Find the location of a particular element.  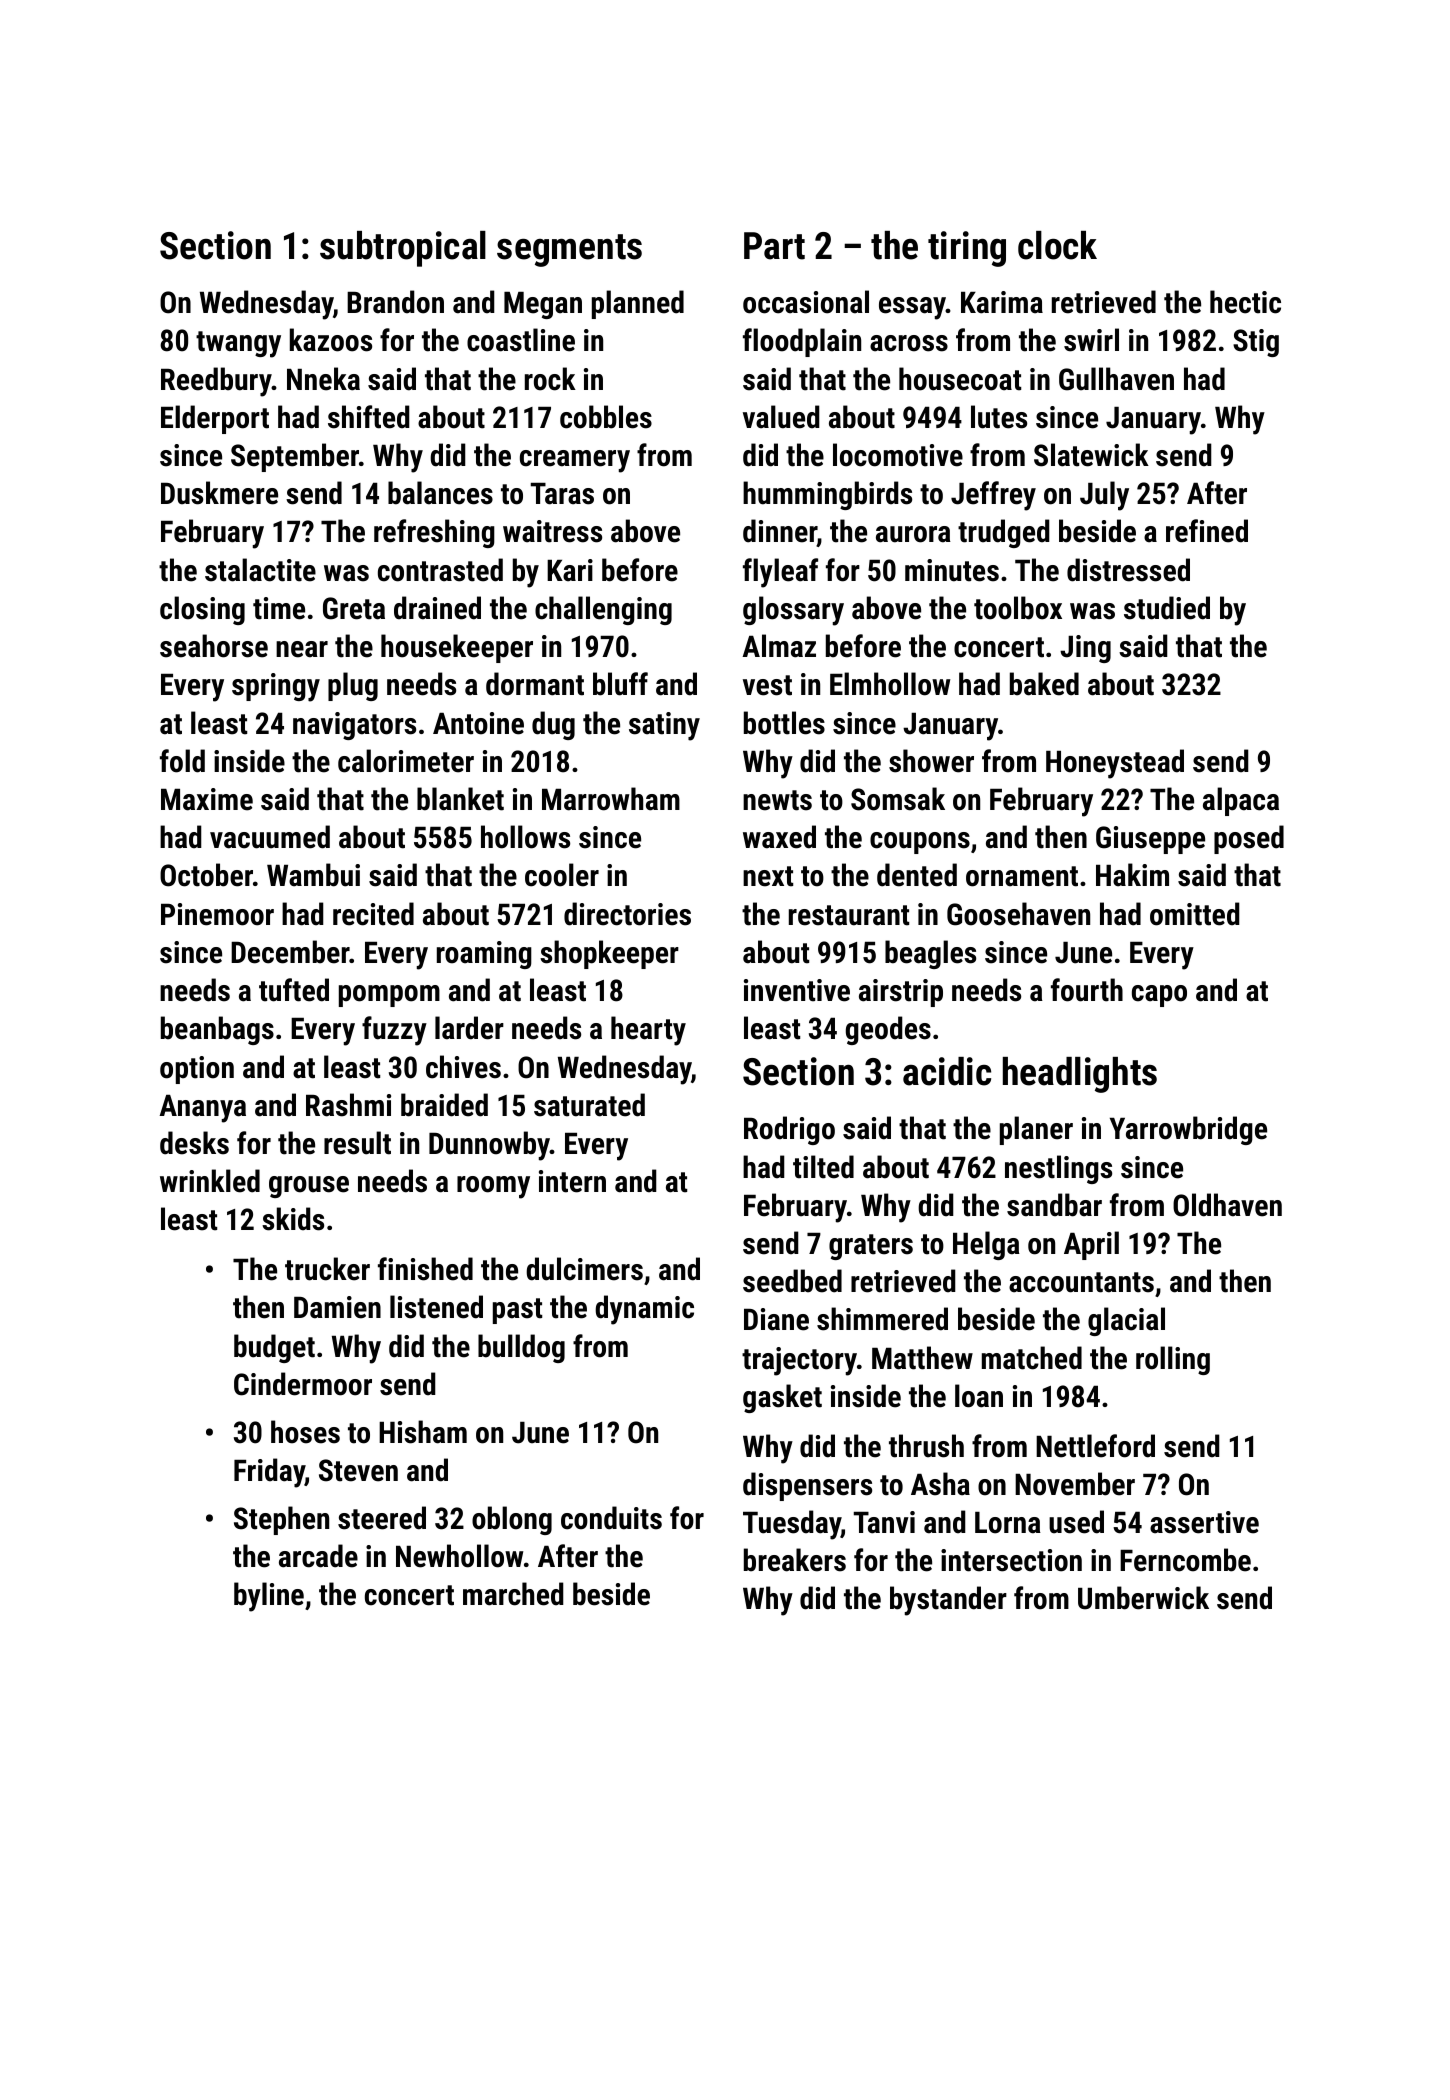

swirl is located at coordinates (1091, 340).
